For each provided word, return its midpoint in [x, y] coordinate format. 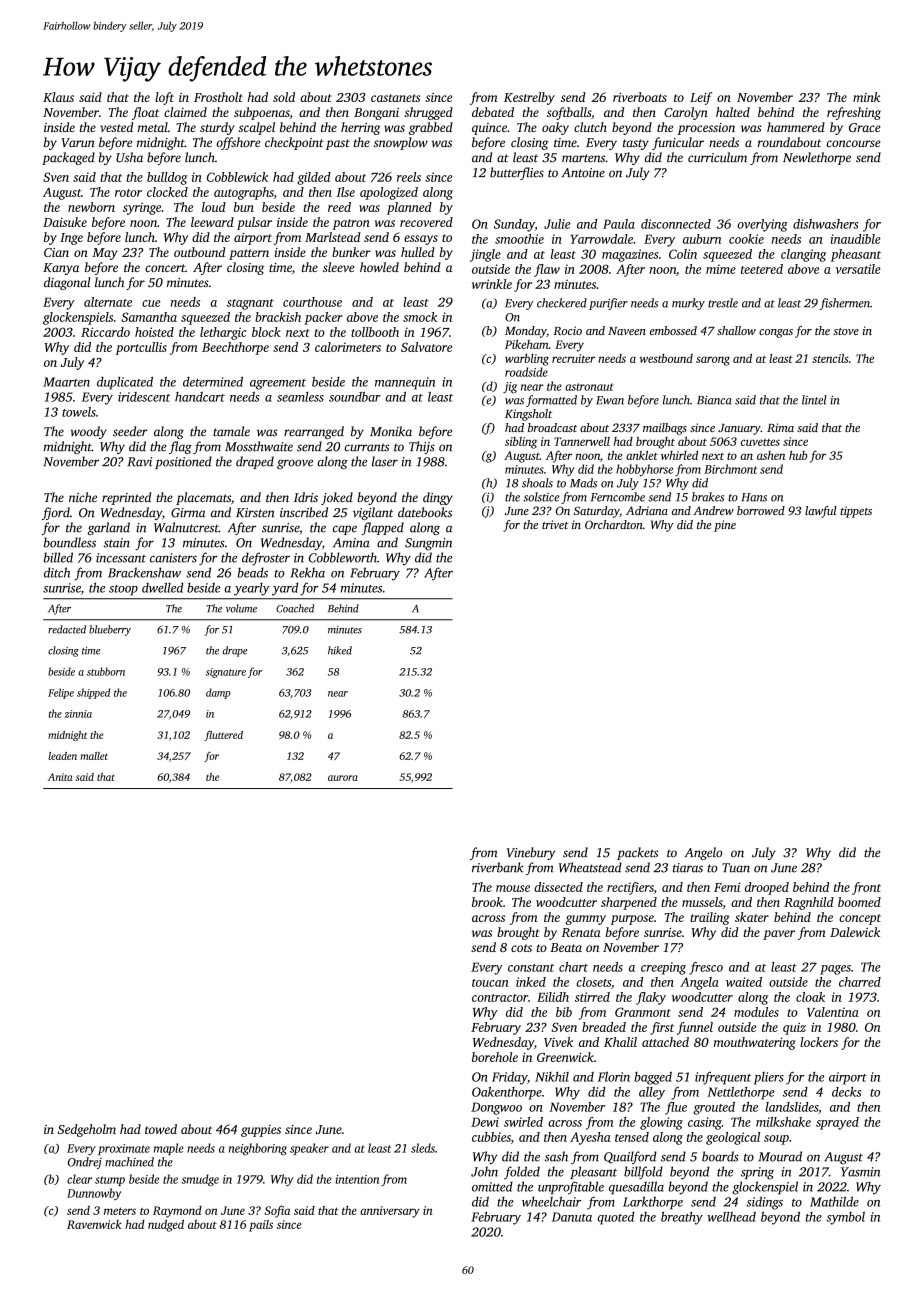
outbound [200, 252]
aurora [343, 778]
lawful [821, 512]
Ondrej [85, 1163]
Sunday [514, 225]
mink [866, 97]
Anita [60, 777]
